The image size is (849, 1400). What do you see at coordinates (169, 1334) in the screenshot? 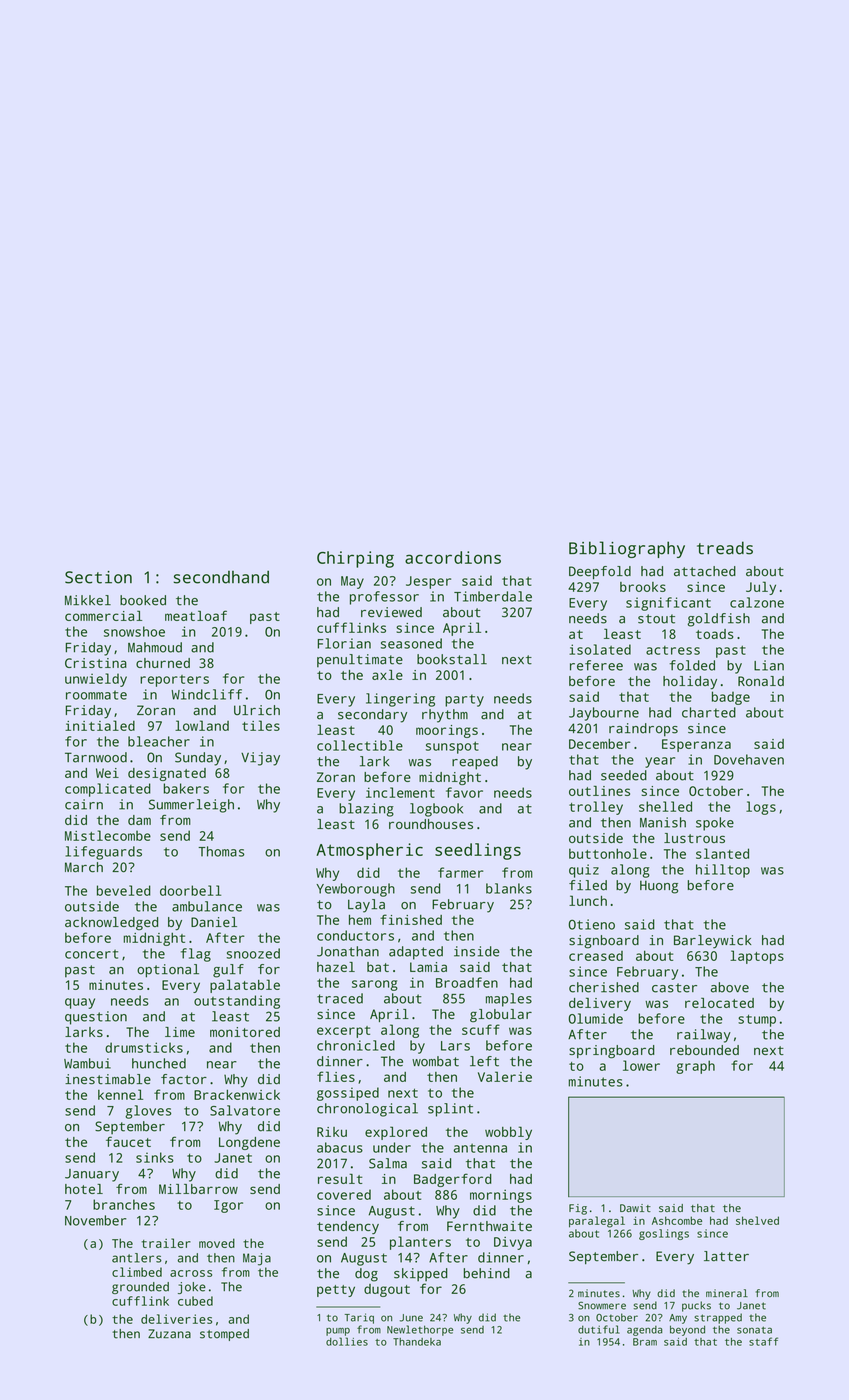
I see `Zuzana` at bounding box center [169, 1334].
